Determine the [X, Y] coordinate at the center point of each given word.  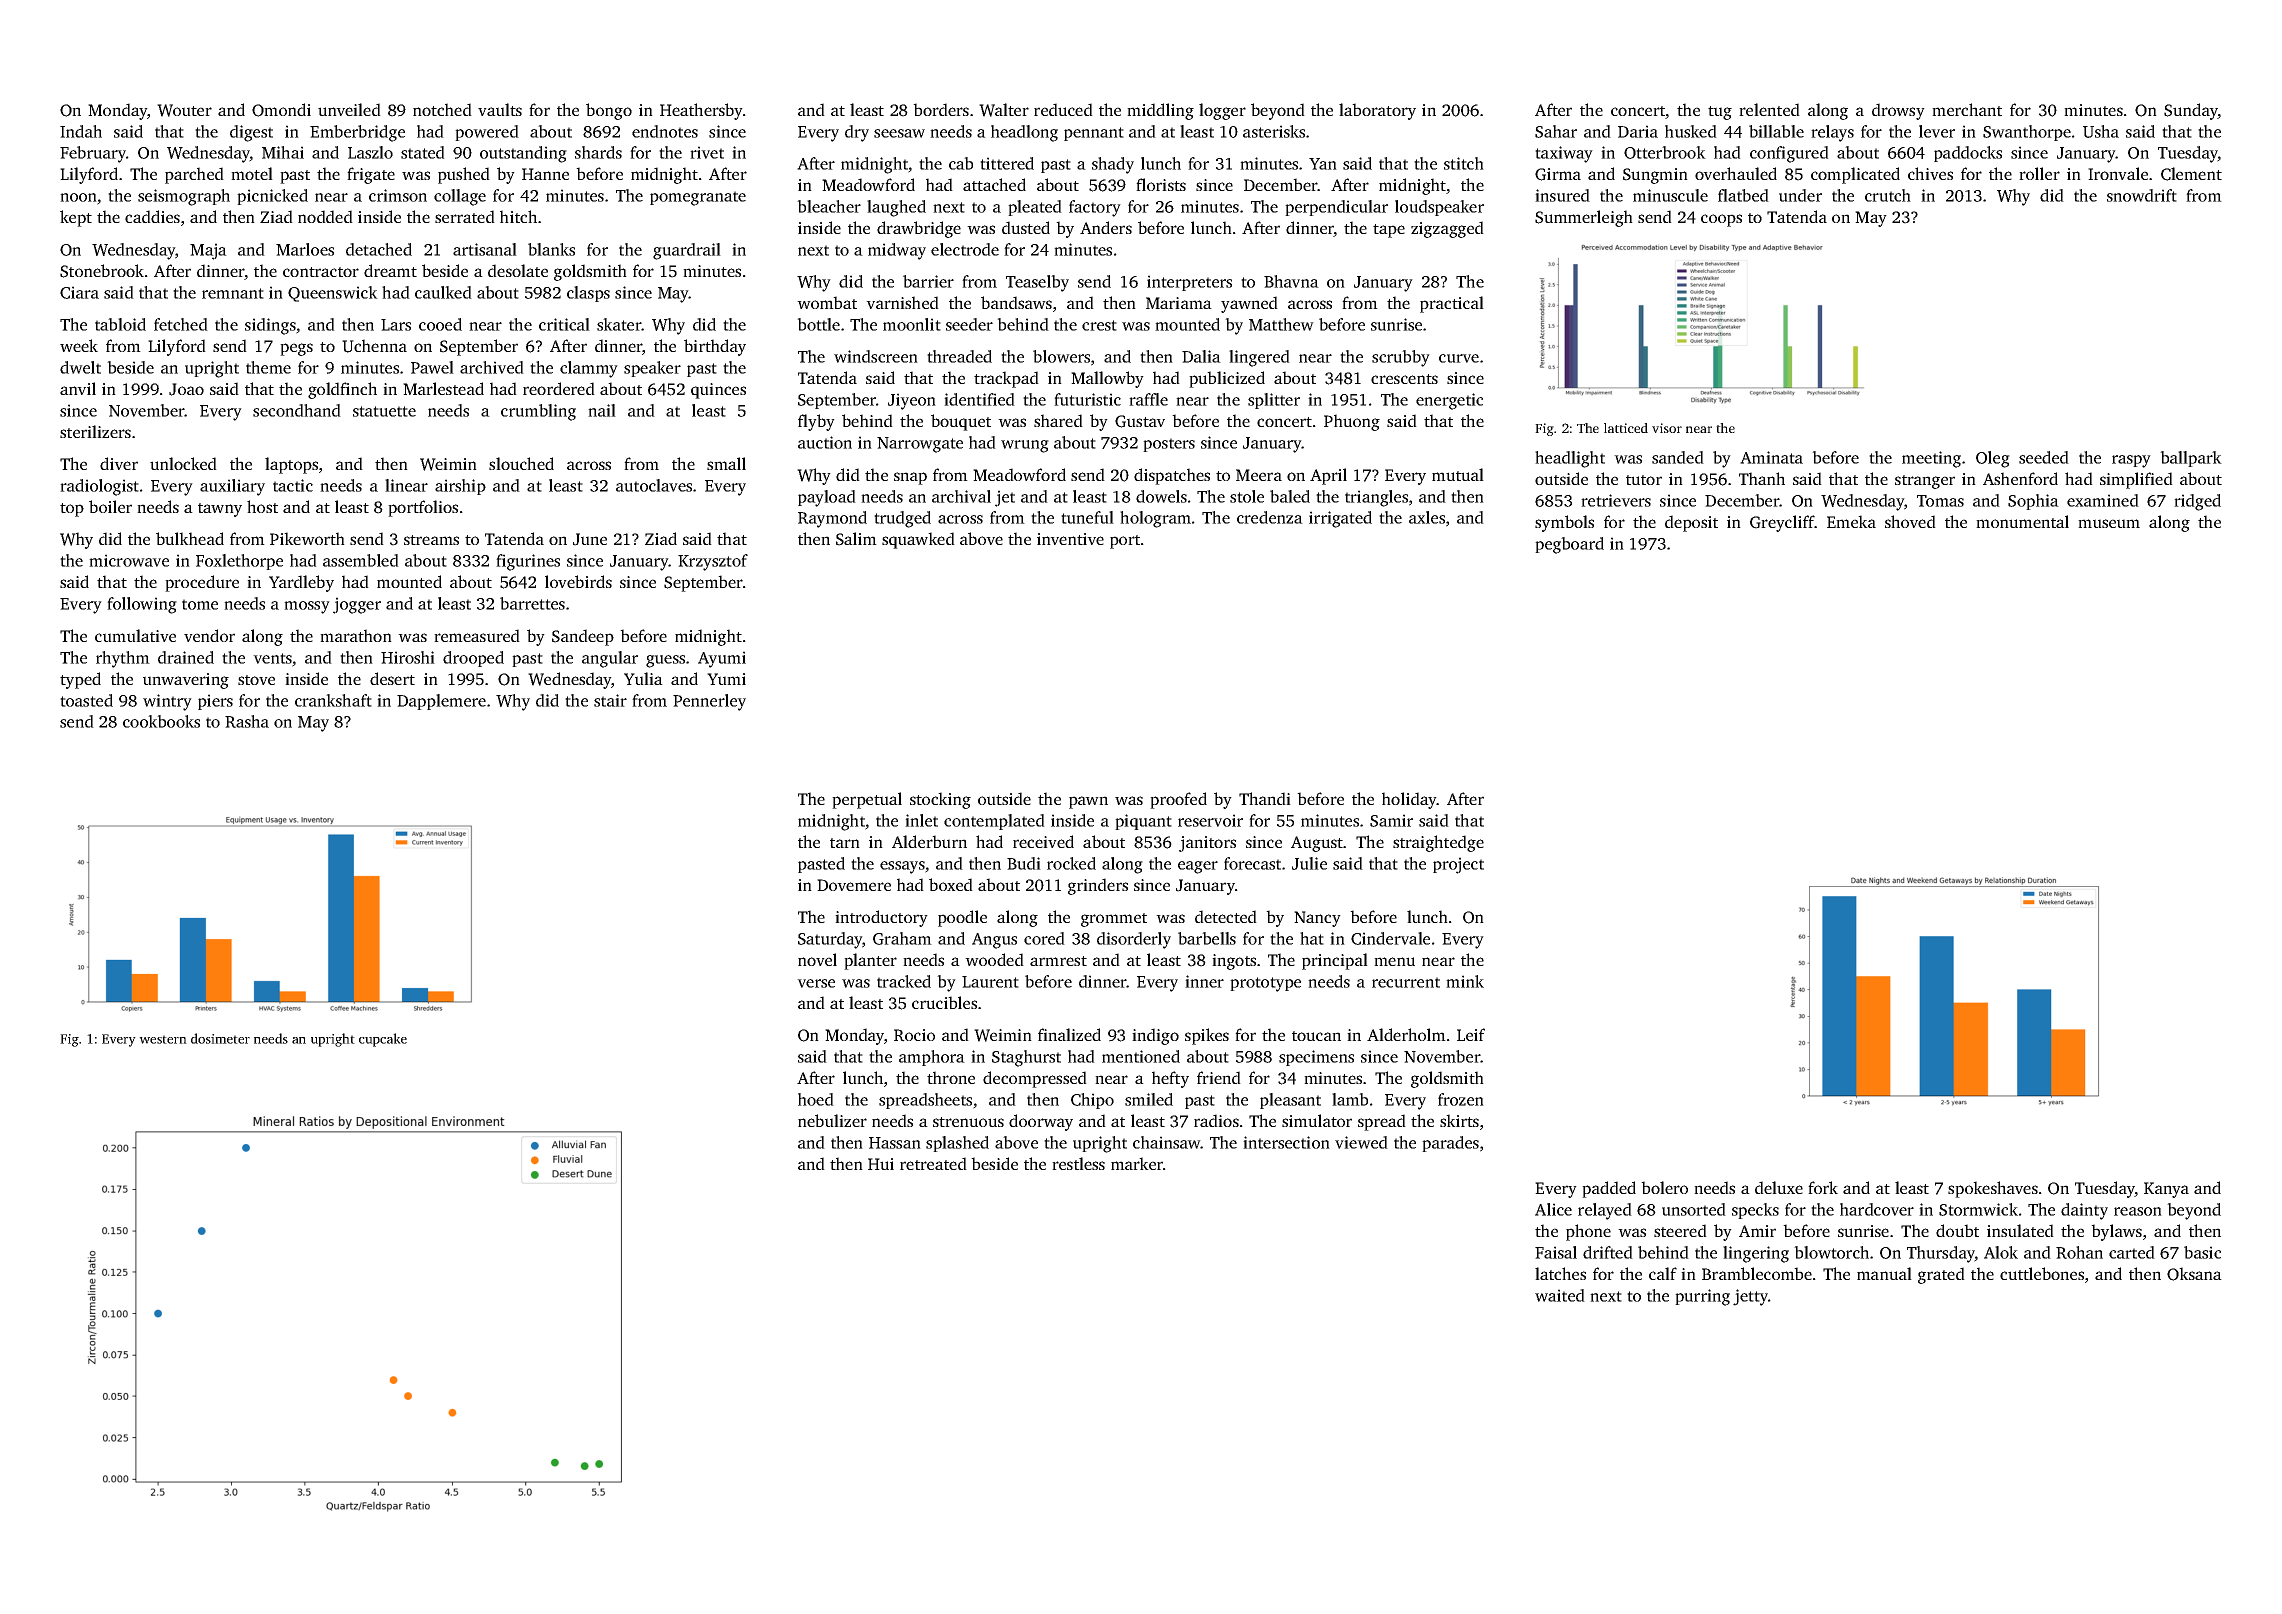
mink [1465, 981]
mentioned [1141, 1056]
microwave [129, 560]
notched [442, 109]
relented [1769, 109]
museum [2109, 523]
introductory [881, 918]
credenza [1270, 517]
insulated [2020, 1230]
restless [1078, 1163]
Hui [881, 1164]
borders [941, 109]
